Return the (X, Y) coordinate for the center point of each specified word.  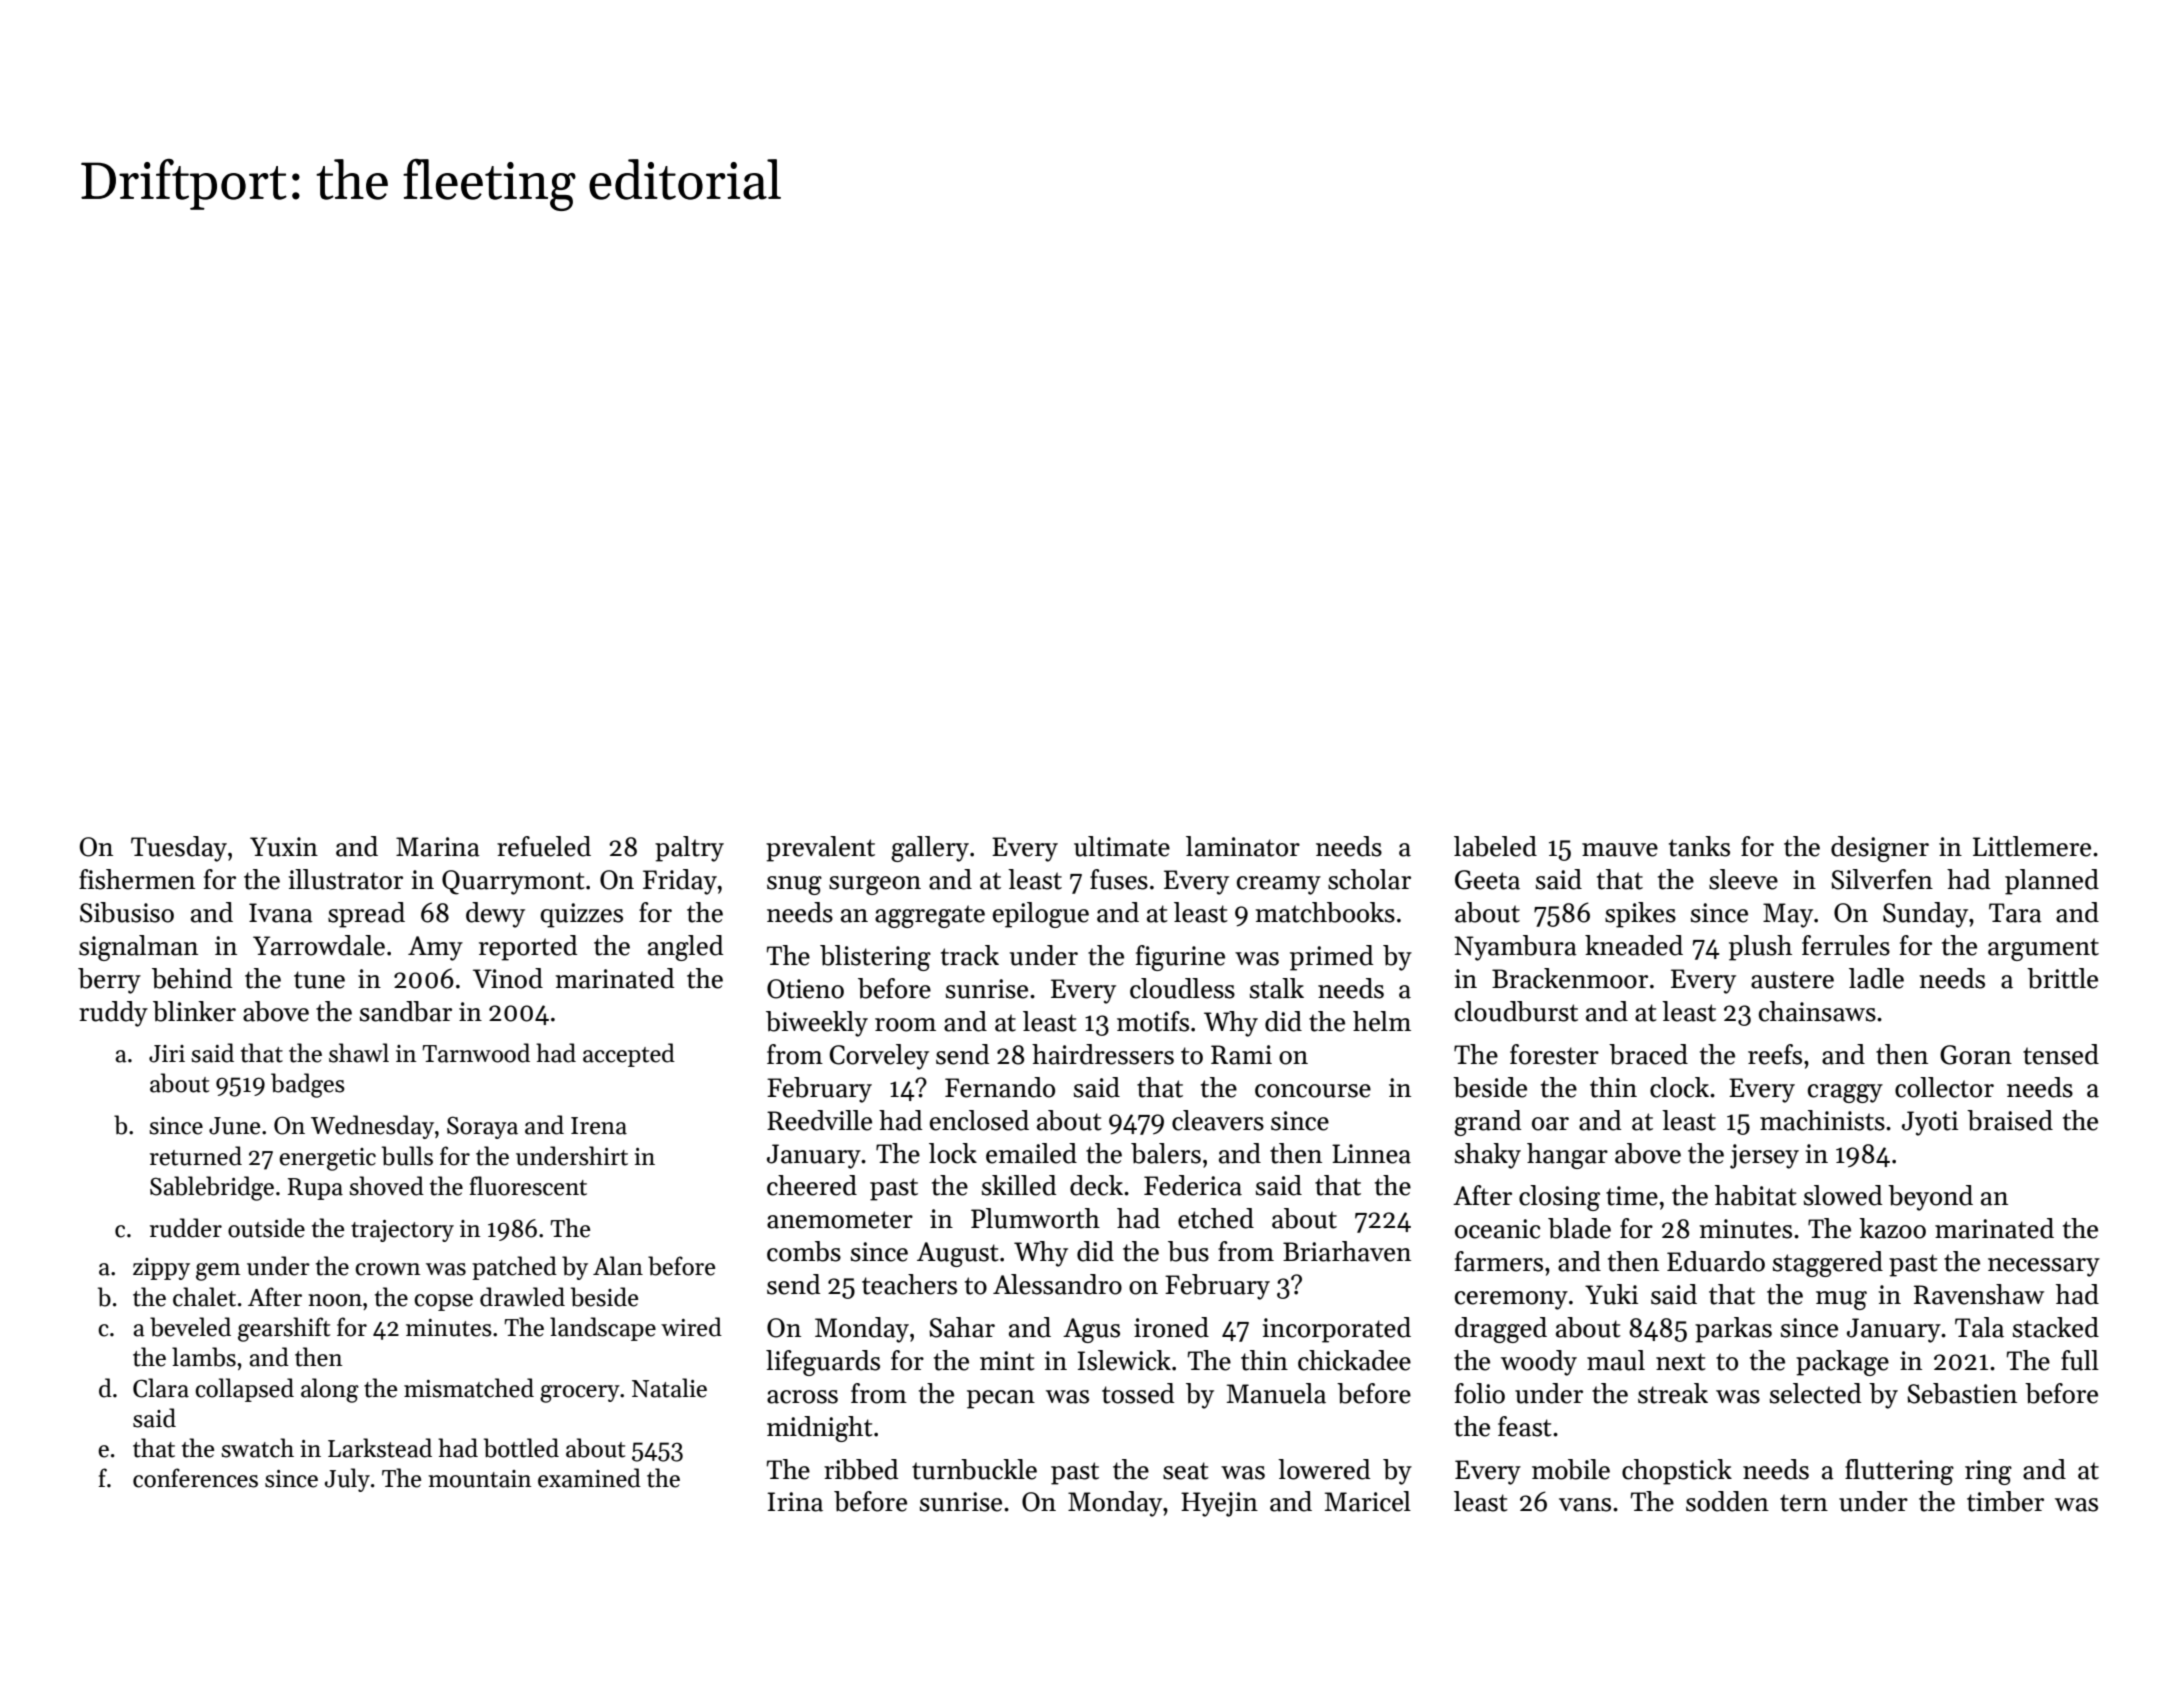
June (234, 1126)
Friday (680, 882)
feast (1525, 1426)
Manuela (1276, 1393)
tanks (1699, 846)
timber (2005, 1501)
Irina (795, 1502)
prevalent (820, 849)
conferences (195, 1478)
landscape (603, 1329)
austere (1792, 980)
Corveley (879, 1057)
